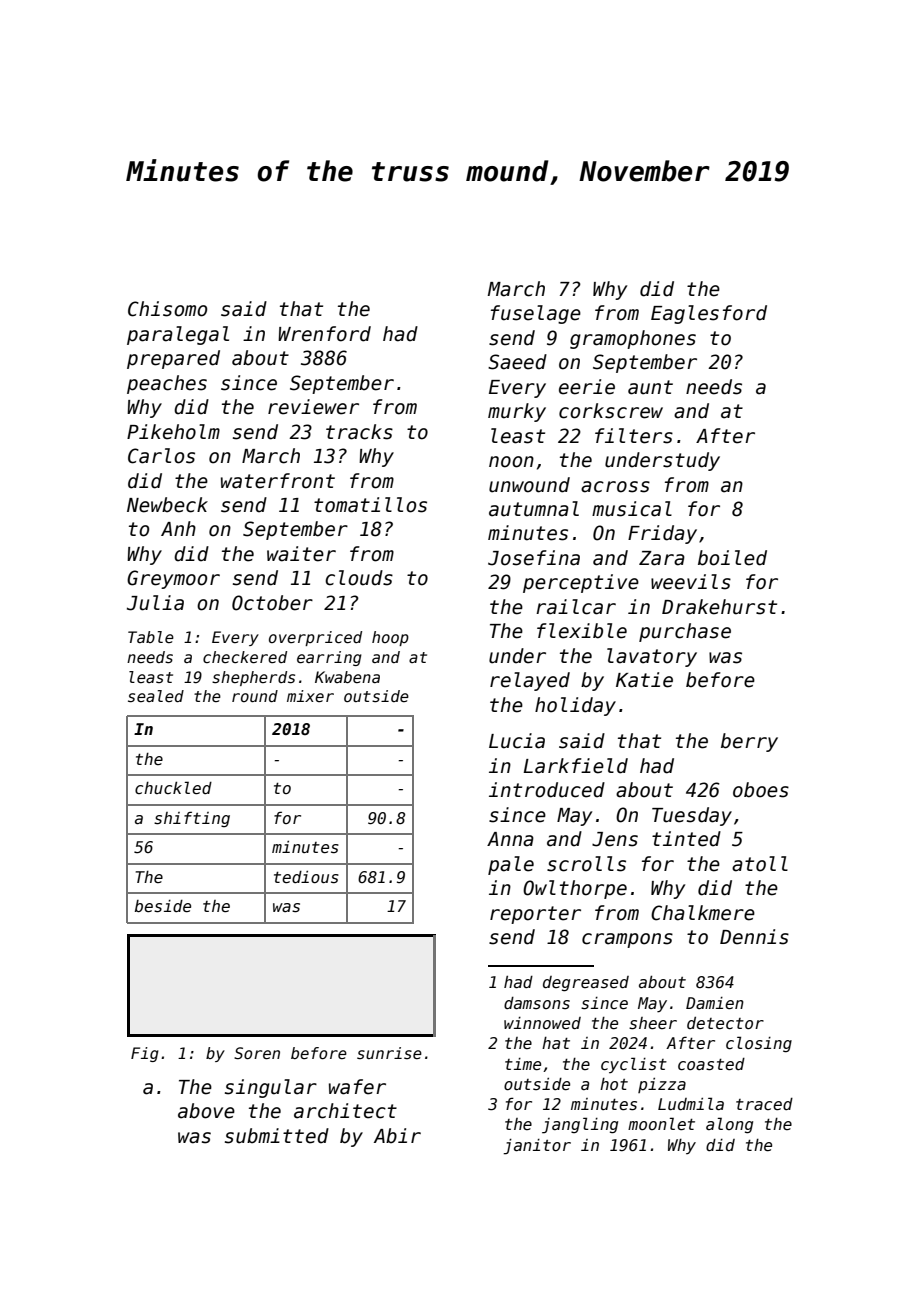  Describe the element at coordinates (536, 314) in the screenshot. I see `fuselage` at that location.
